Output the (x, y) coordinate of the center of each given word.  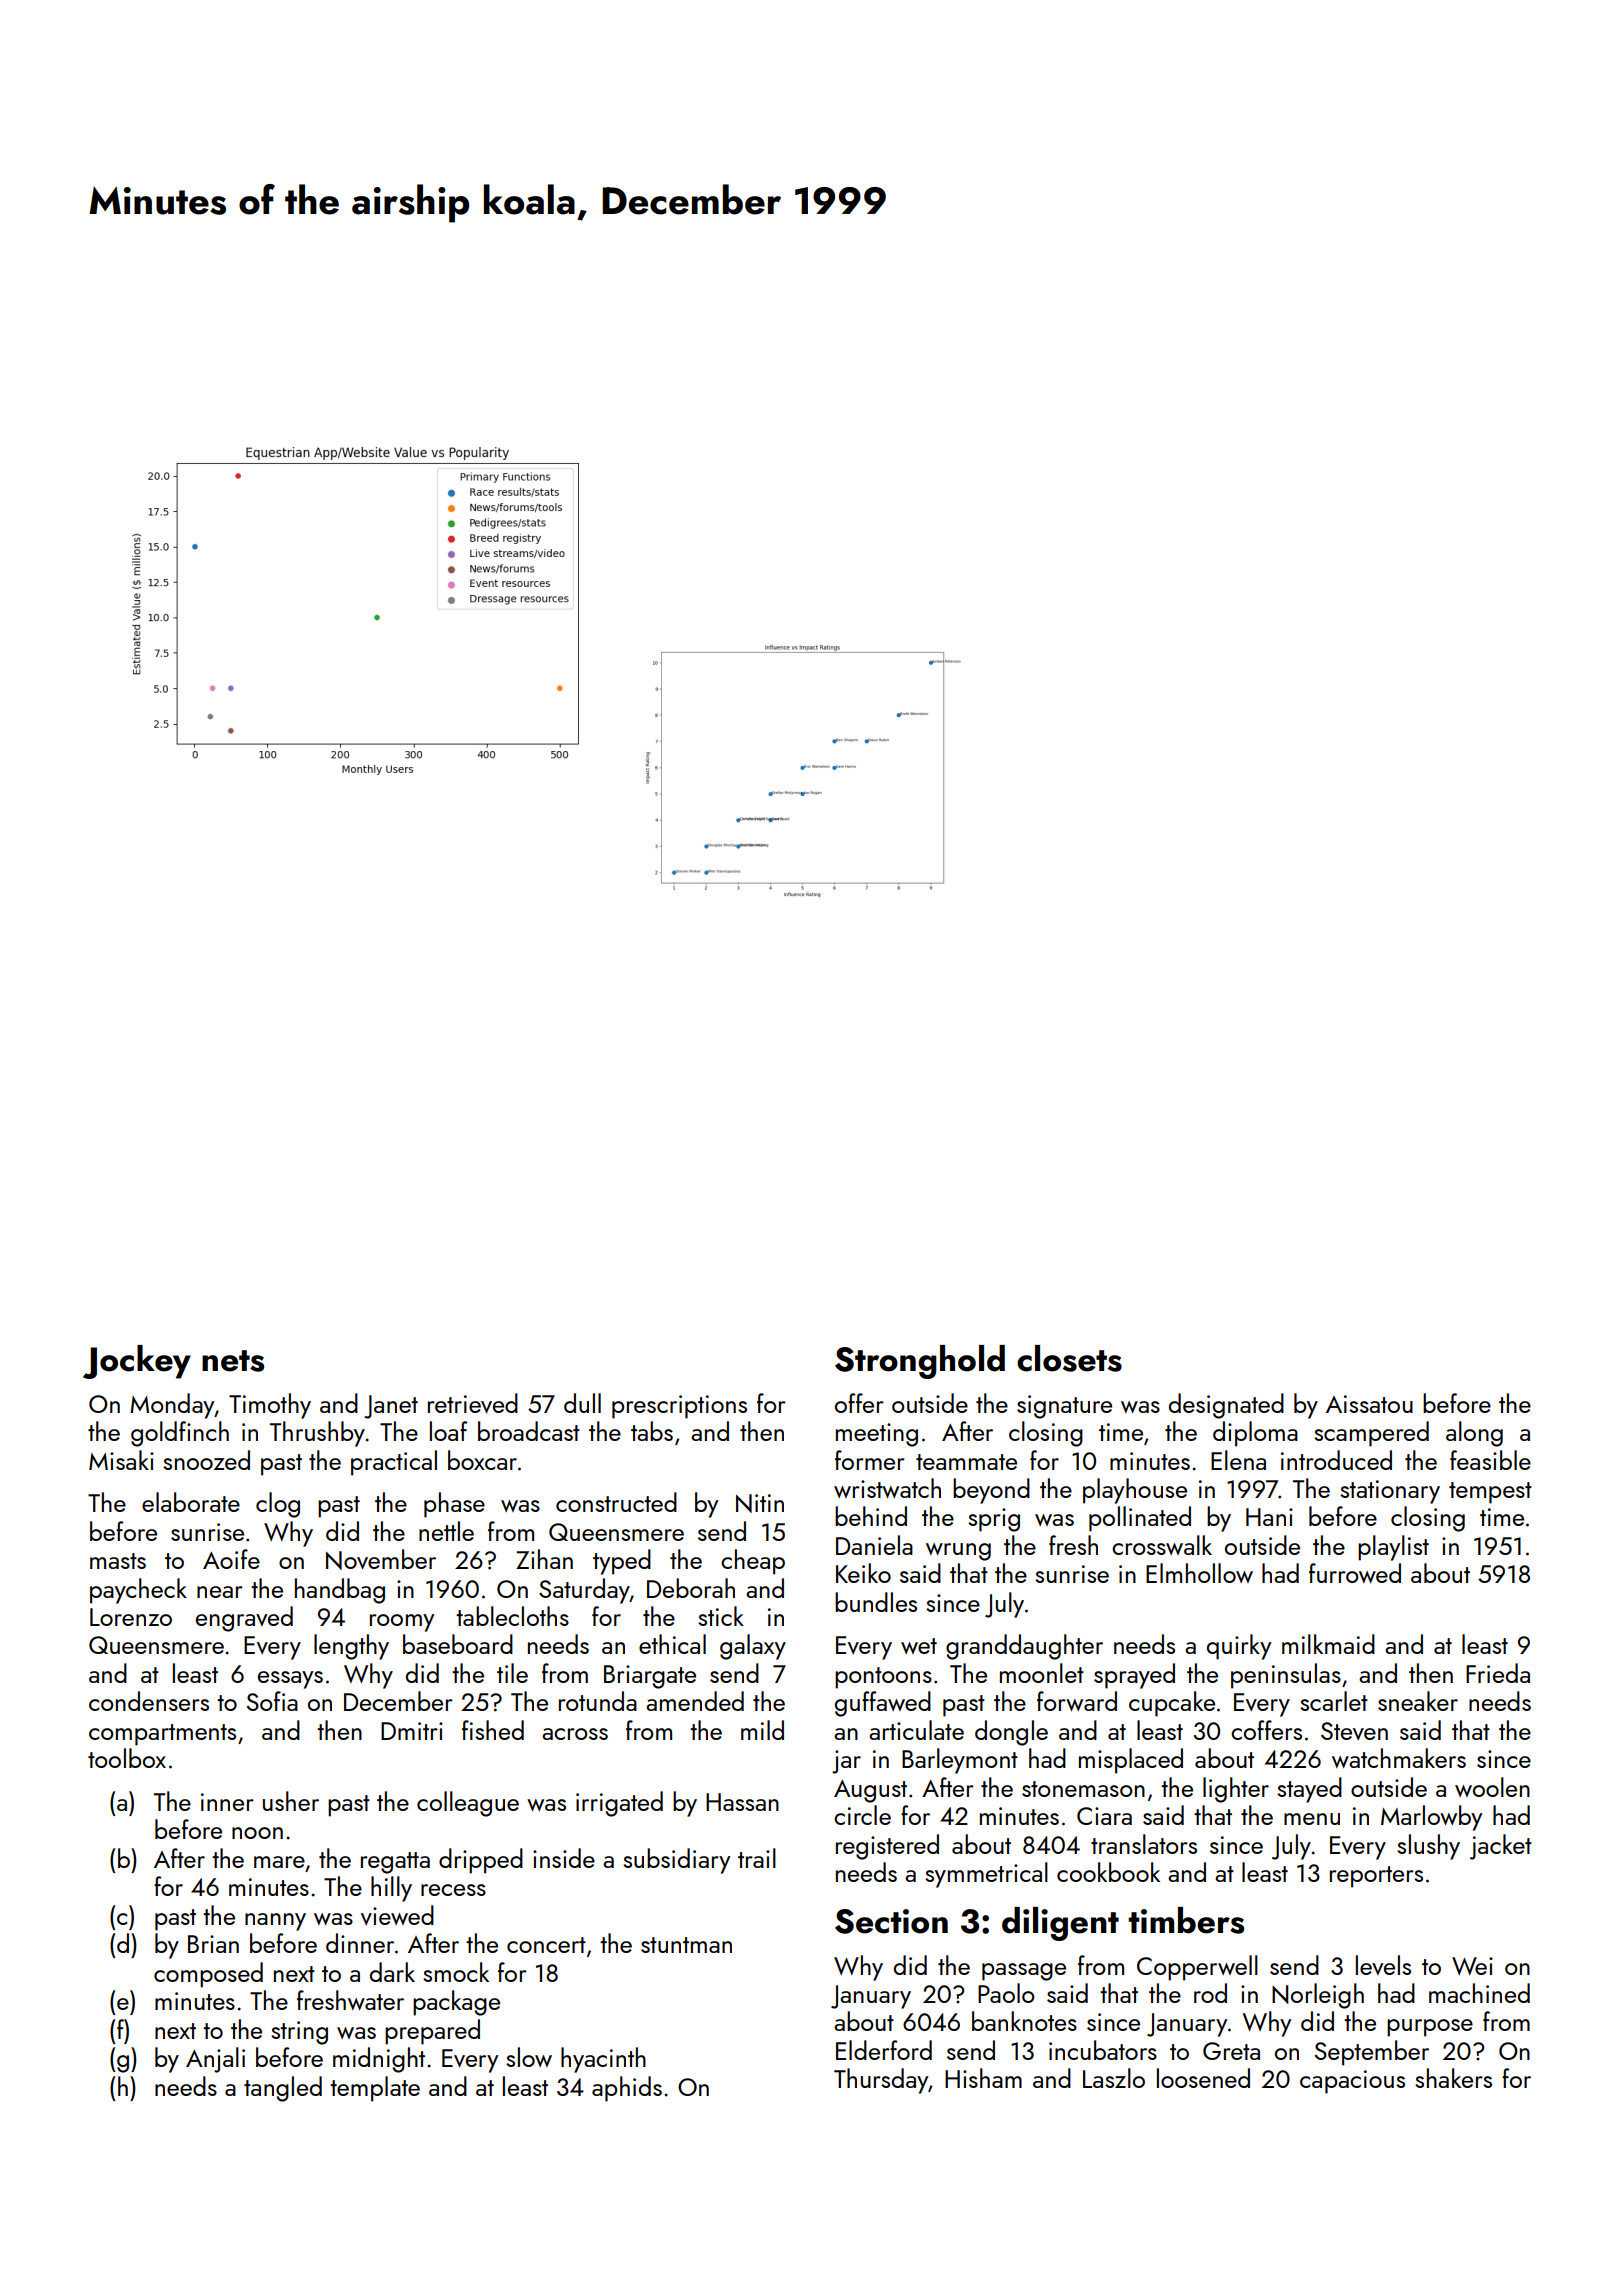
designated (1226, 1406)
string (299, 2033)
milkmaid (1328, 1644)
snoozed (206, 1460)
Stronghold (920, 1362)
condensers (149, 1701)
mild (762, 1730)
